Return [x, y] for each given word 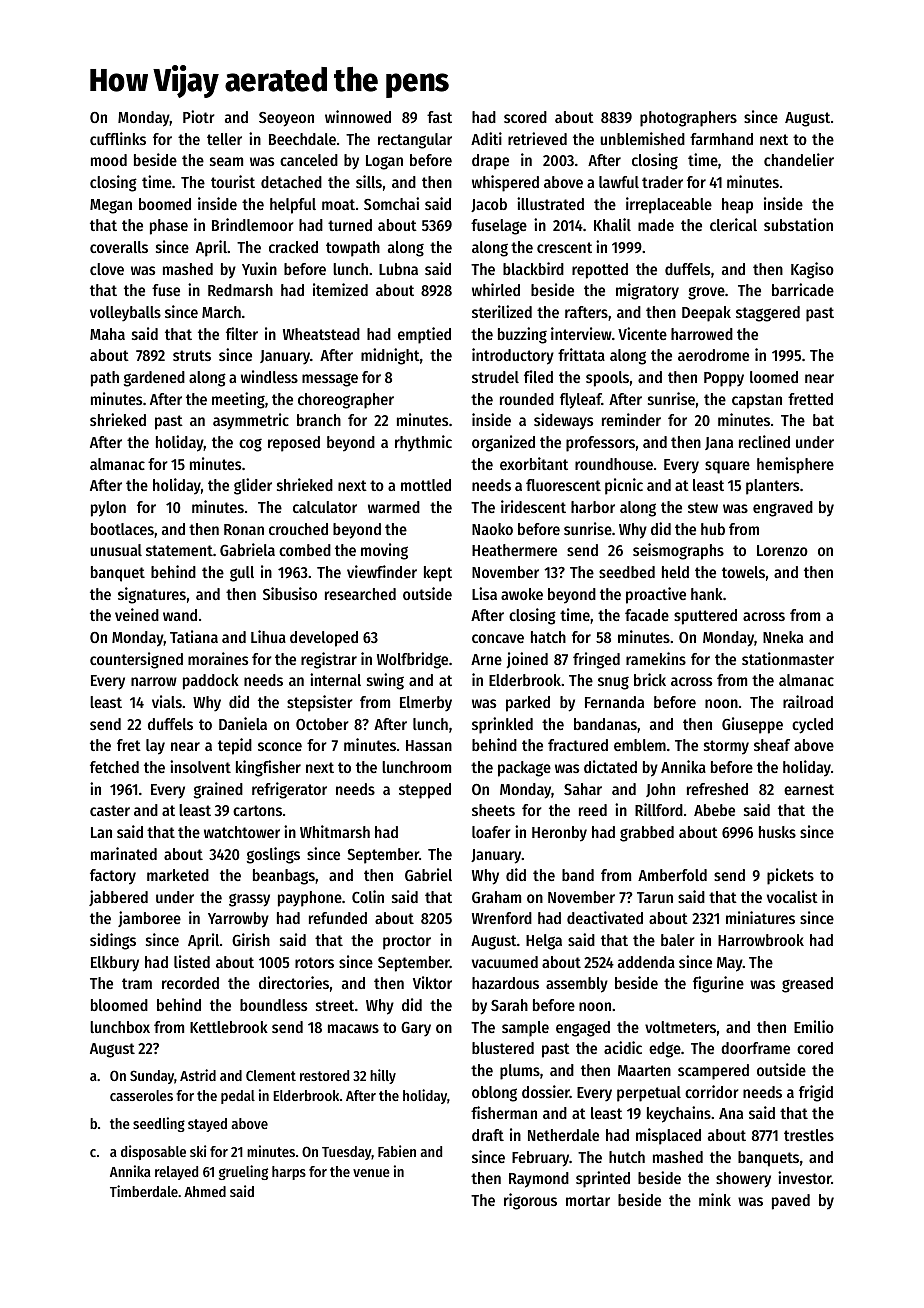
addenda [646, 962]
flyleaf [581, 401]
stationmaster [788, 658]
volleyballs [125, 314]
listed [192, 961]
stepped [425, 791]
